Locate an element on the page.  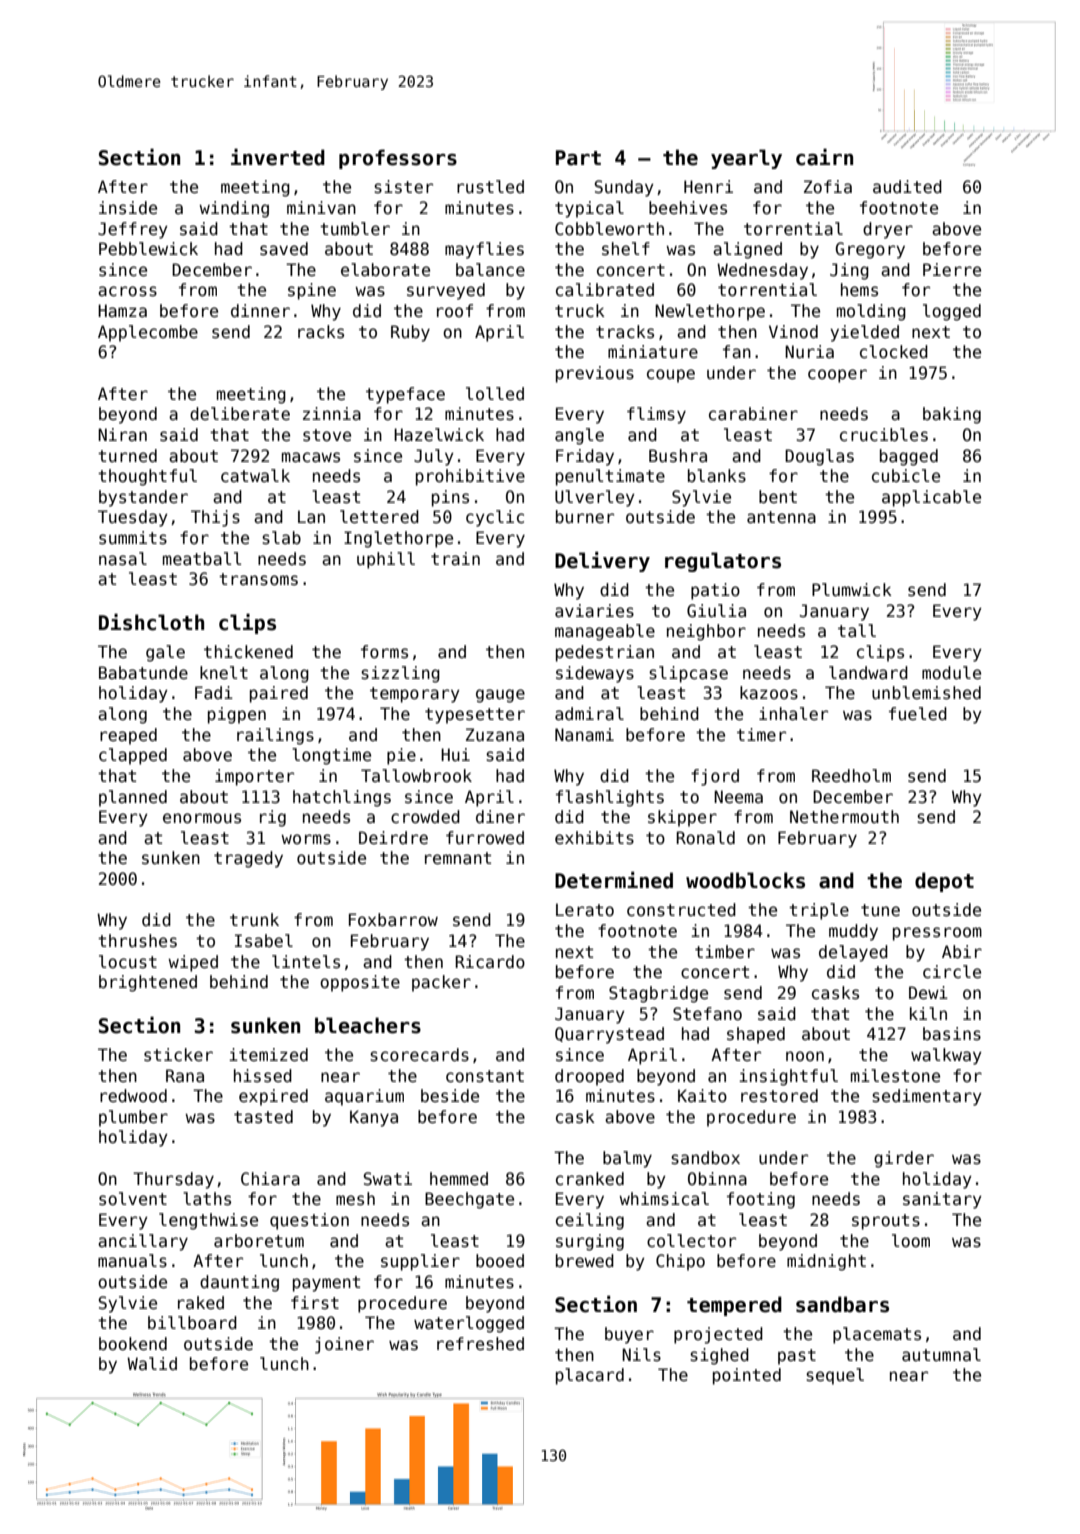
baking is located at coordinates (952, 415).
